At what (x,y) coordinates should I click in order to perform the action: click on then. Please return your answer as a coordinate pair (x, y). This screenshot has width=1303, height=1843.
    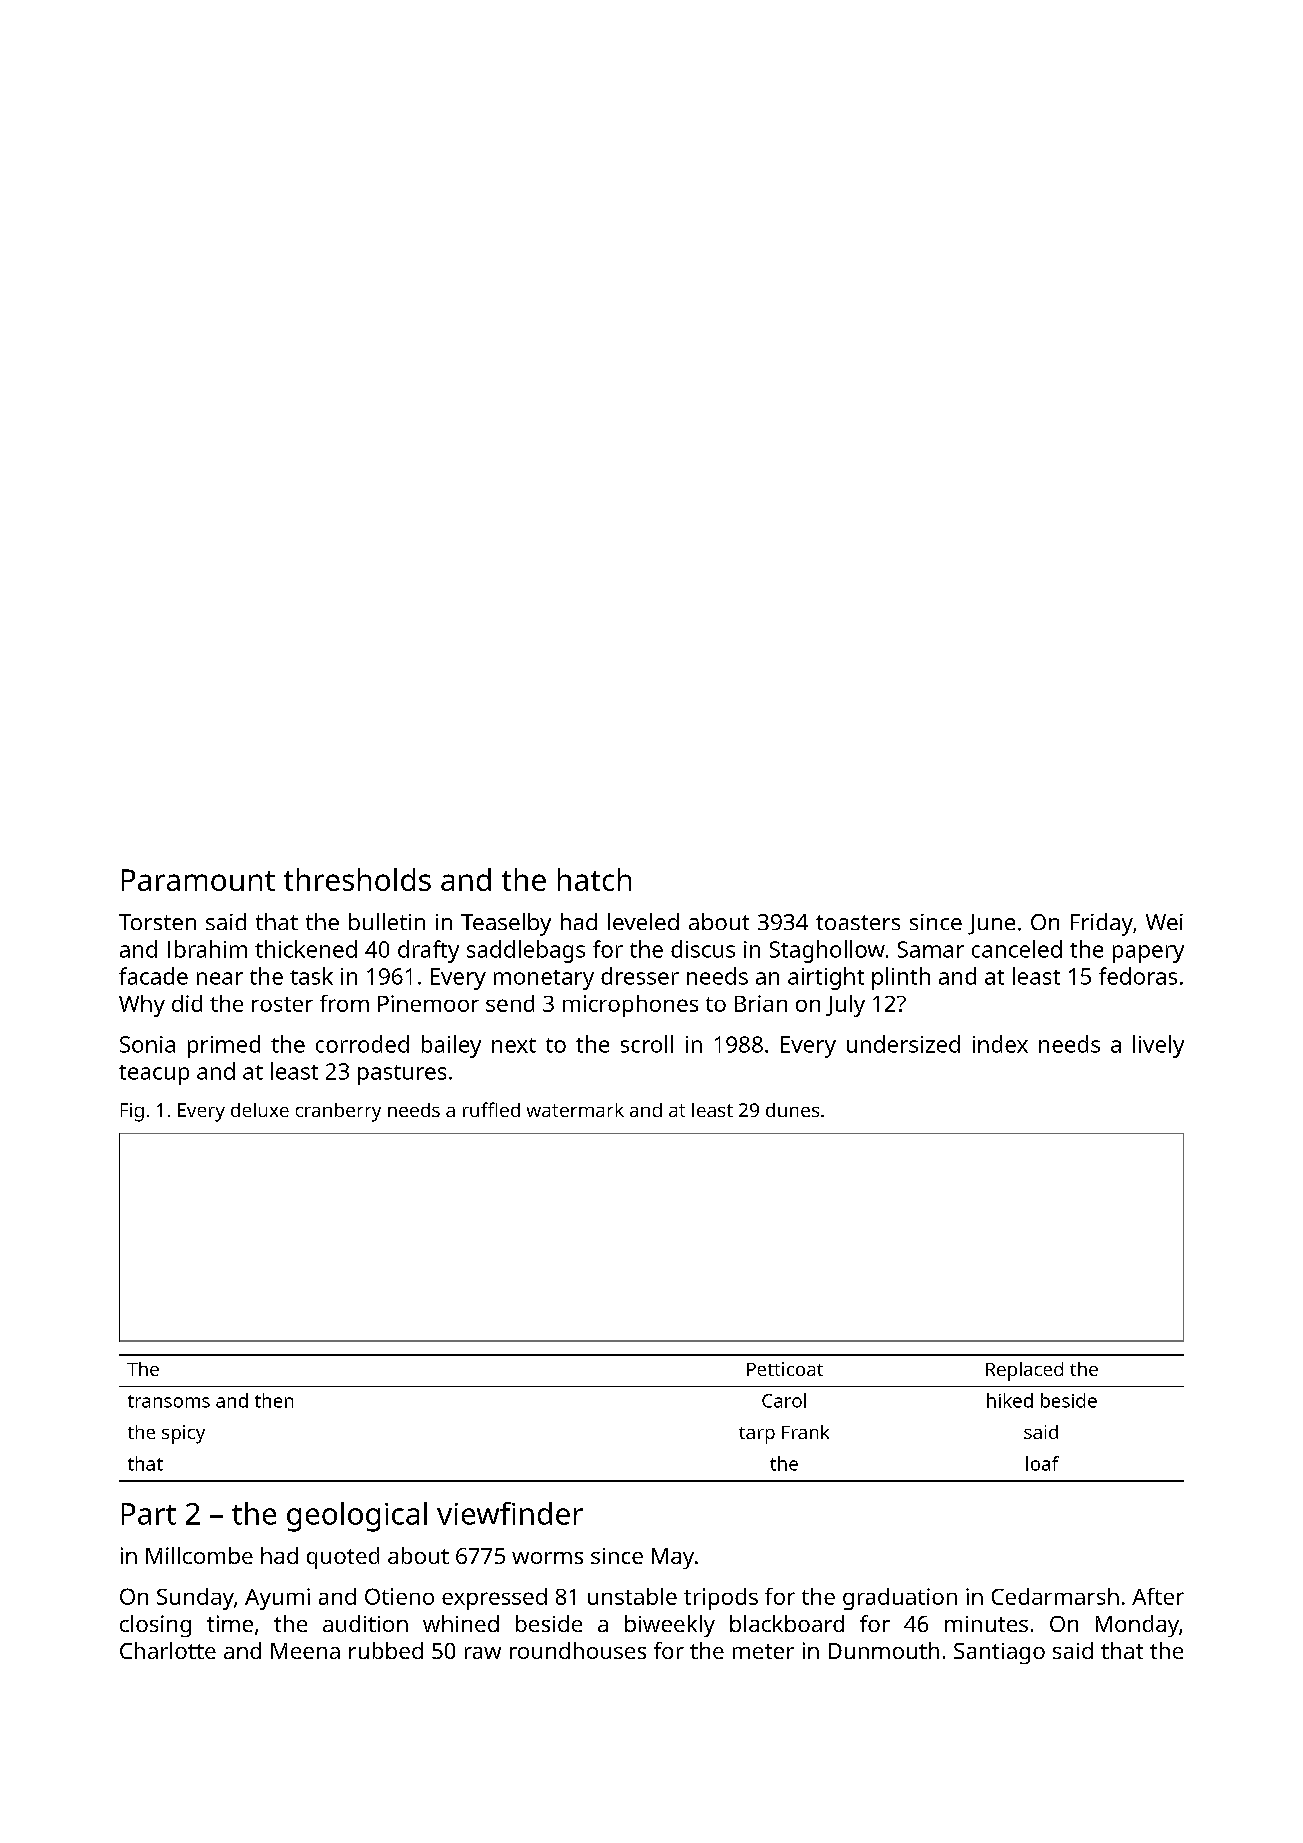
    Looking at the image, I should click on (274, 1400).
